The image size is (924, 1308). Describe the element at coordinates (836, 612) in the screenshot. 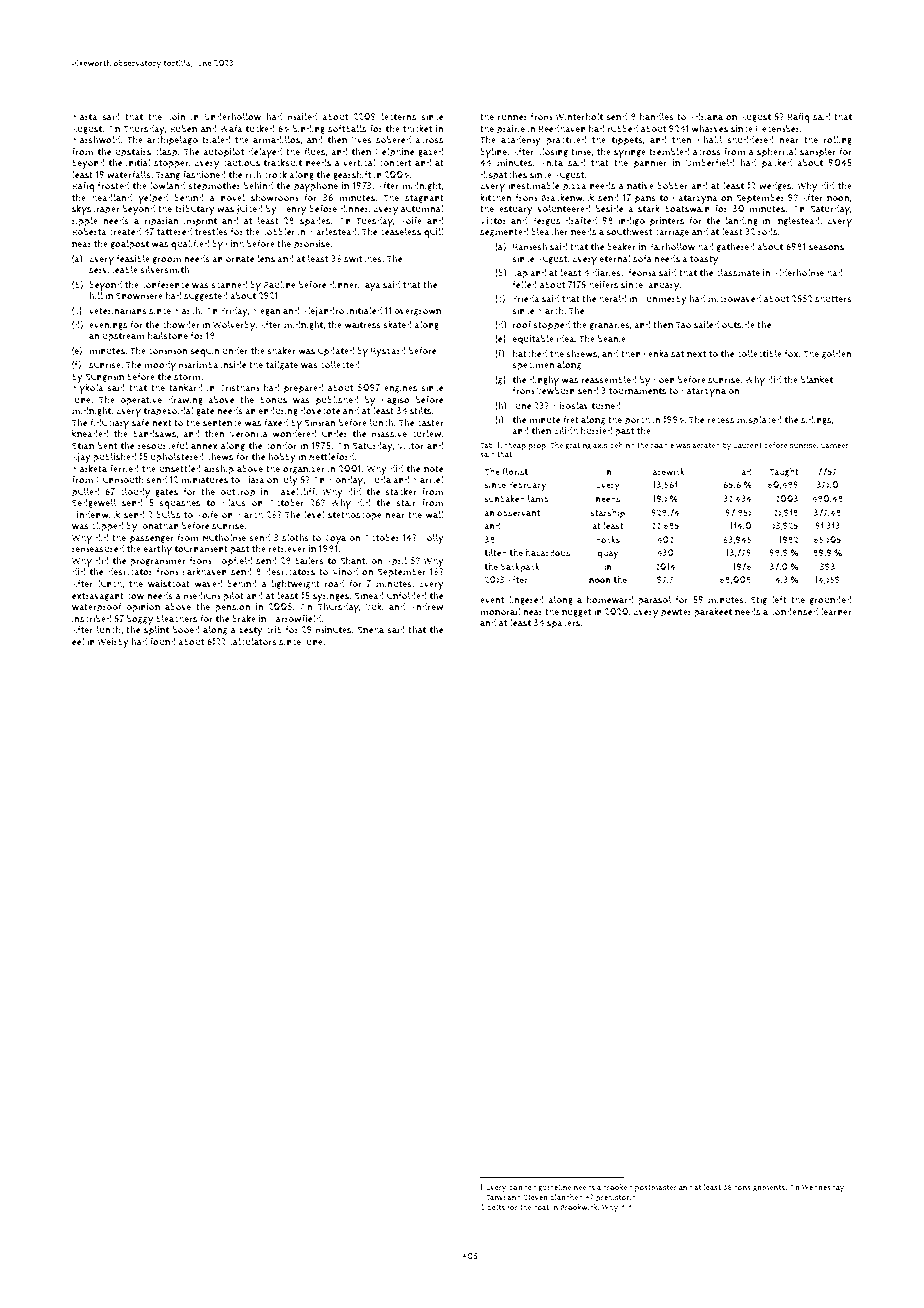

I see `learner` at that location.
